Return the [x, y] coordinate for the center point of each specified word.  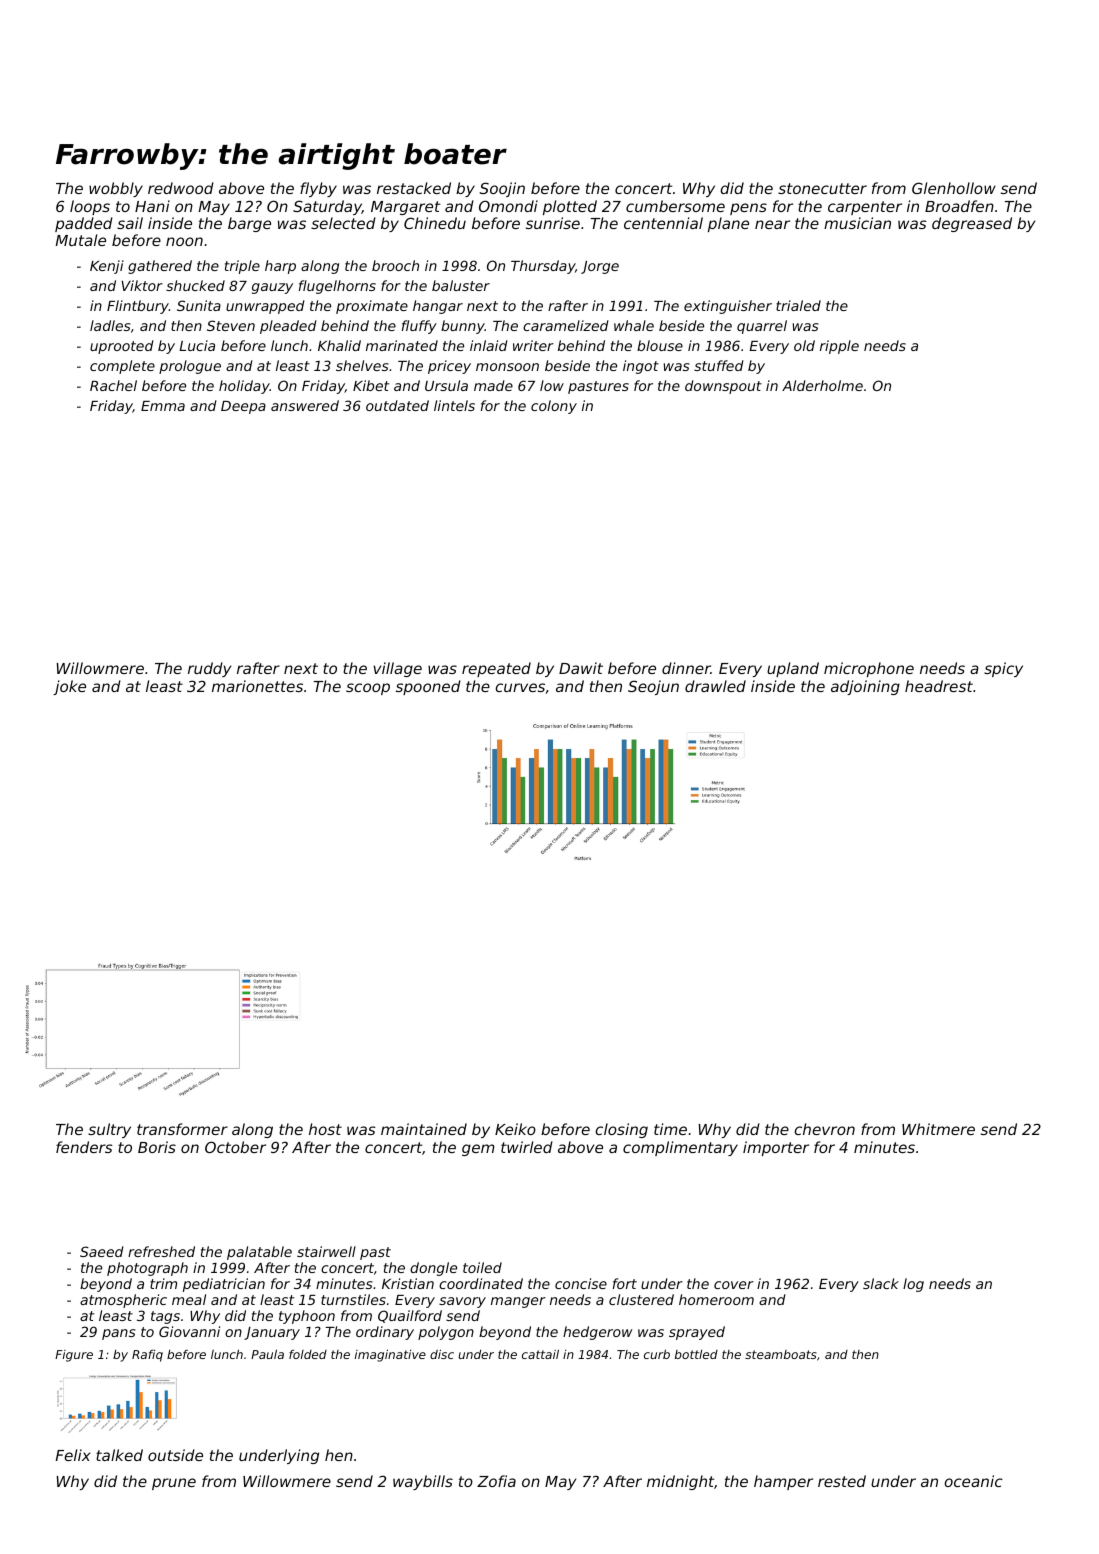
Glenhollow [954, 188]
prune [174, 1484]
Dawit [581, 668]
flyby [318, 189]
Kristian [408, 1283]
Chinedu [435, 223]
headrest [939, 686]
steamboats [781, 1354]
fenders [84, 1147]
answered [305, 405]
